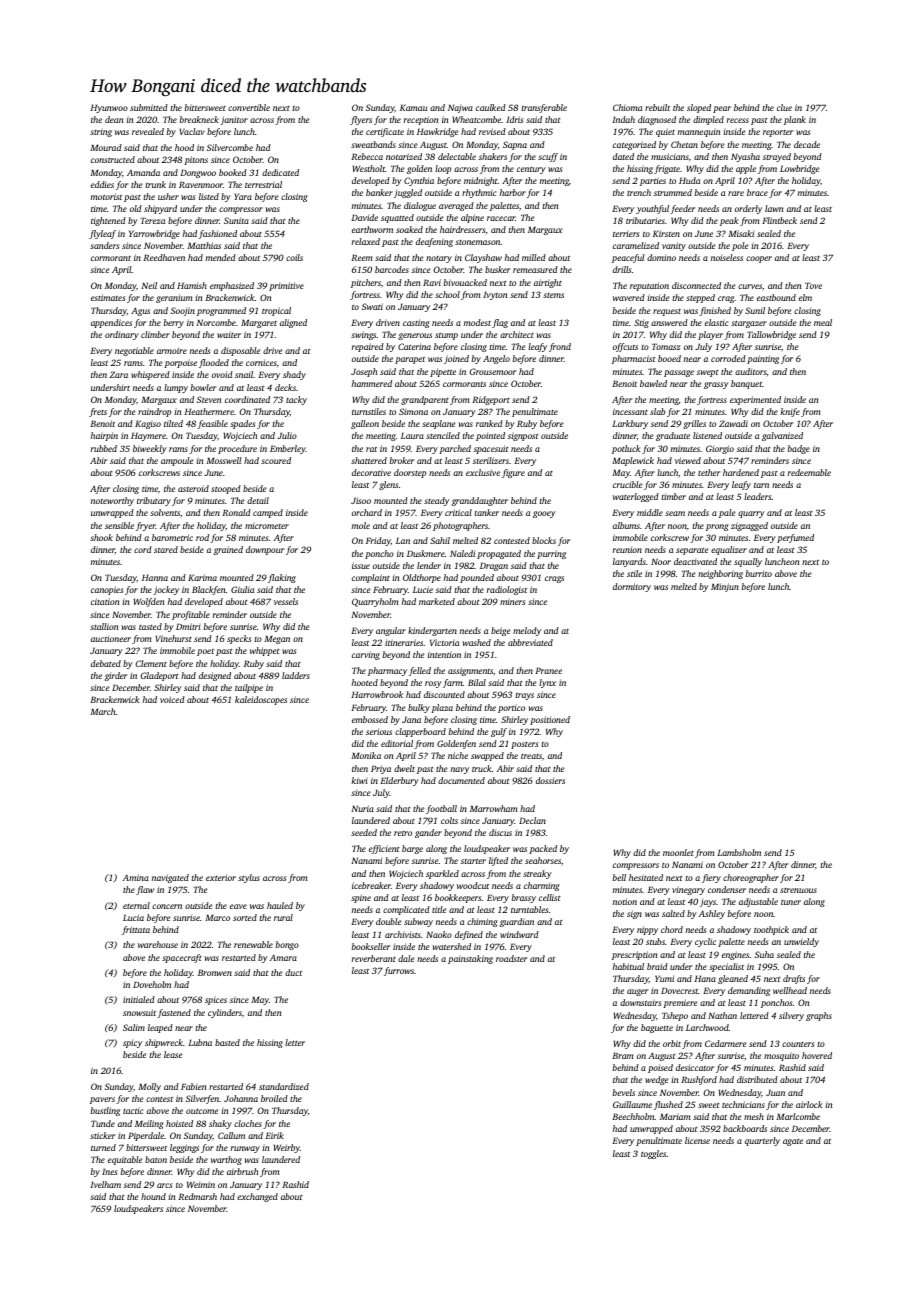 Image resolution: width=924 pixels, height=1308 pixels. I want to click on flyleaf, so click(102, 234).
